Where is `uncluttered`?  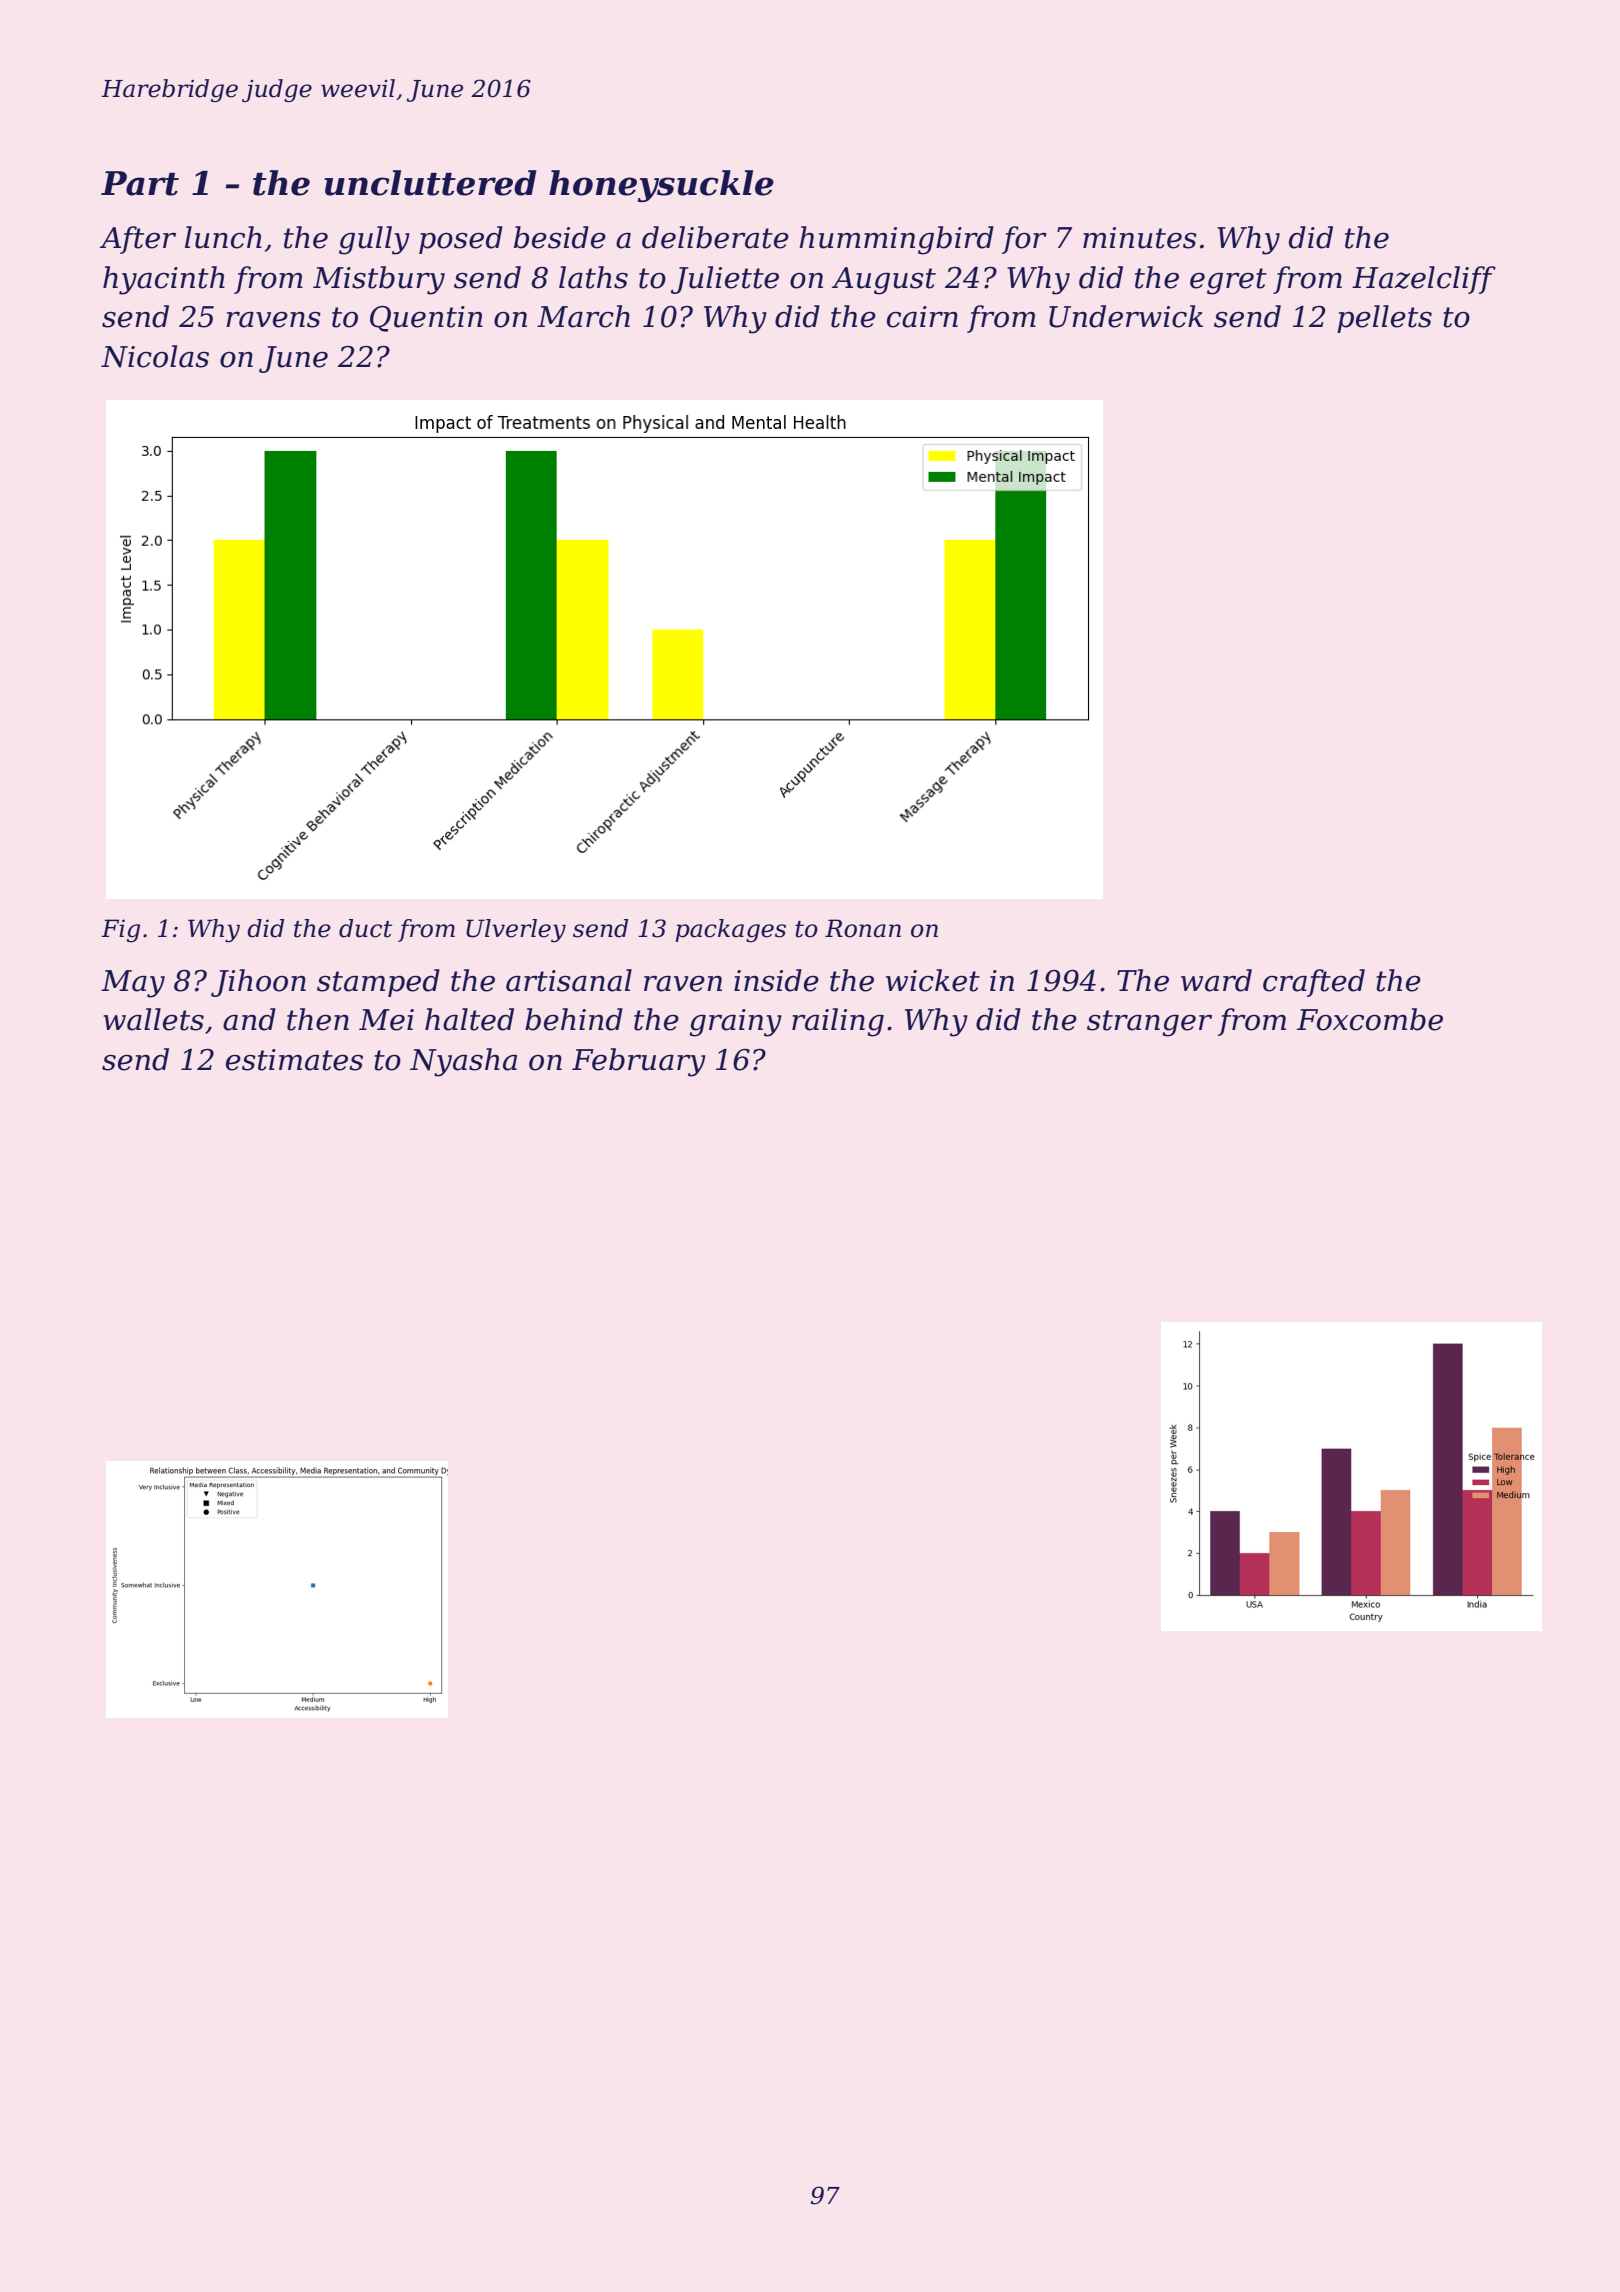 uncluttered is located at coordinates (430, 183).
